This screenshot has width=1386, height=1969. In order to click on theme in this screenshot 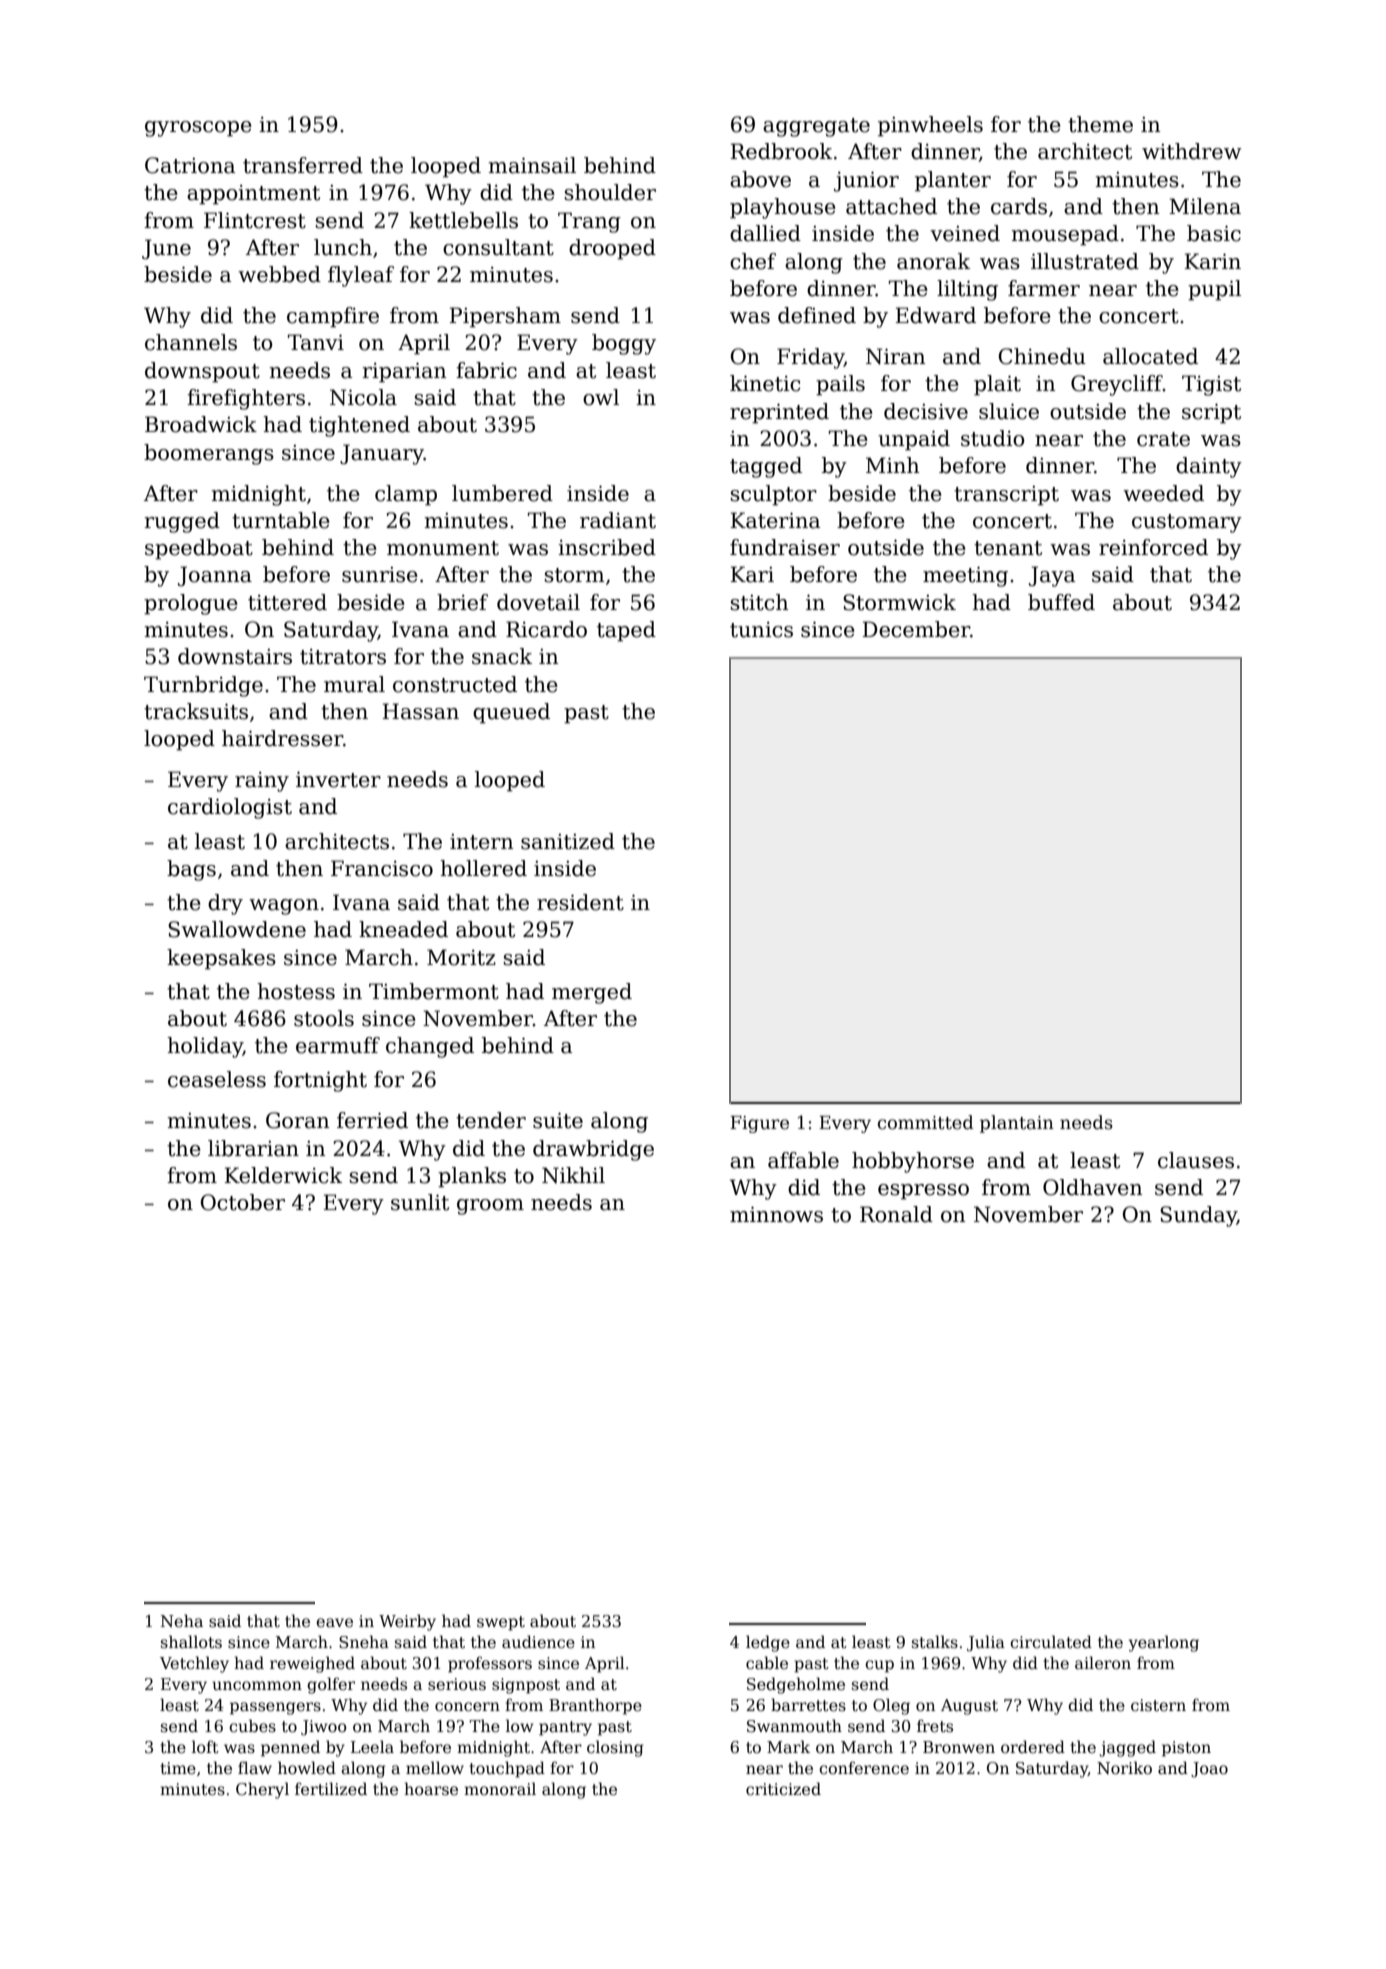, I will do `click(1100, 124)`.
